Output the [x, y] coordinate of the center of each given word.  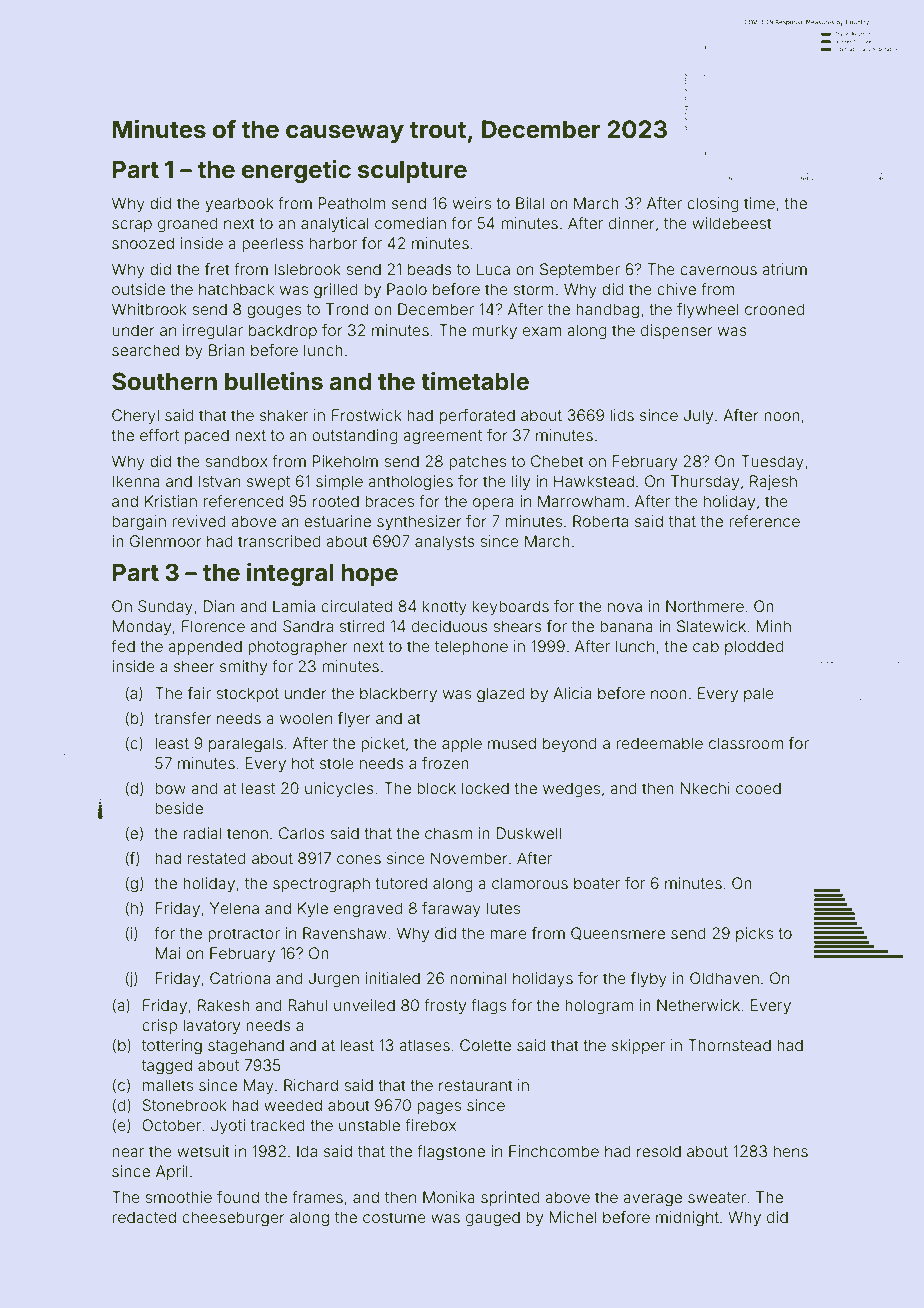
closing [713, 205]
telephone [471, 647]
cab [706, 646]
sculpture [412, 171]
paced [207, 436]
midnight [687, 1219]
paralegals [246, 745]
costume [394, 1217]
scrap [132, 226]
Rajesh [773, 482]
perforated [477, 416]
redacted [144, 1217]
